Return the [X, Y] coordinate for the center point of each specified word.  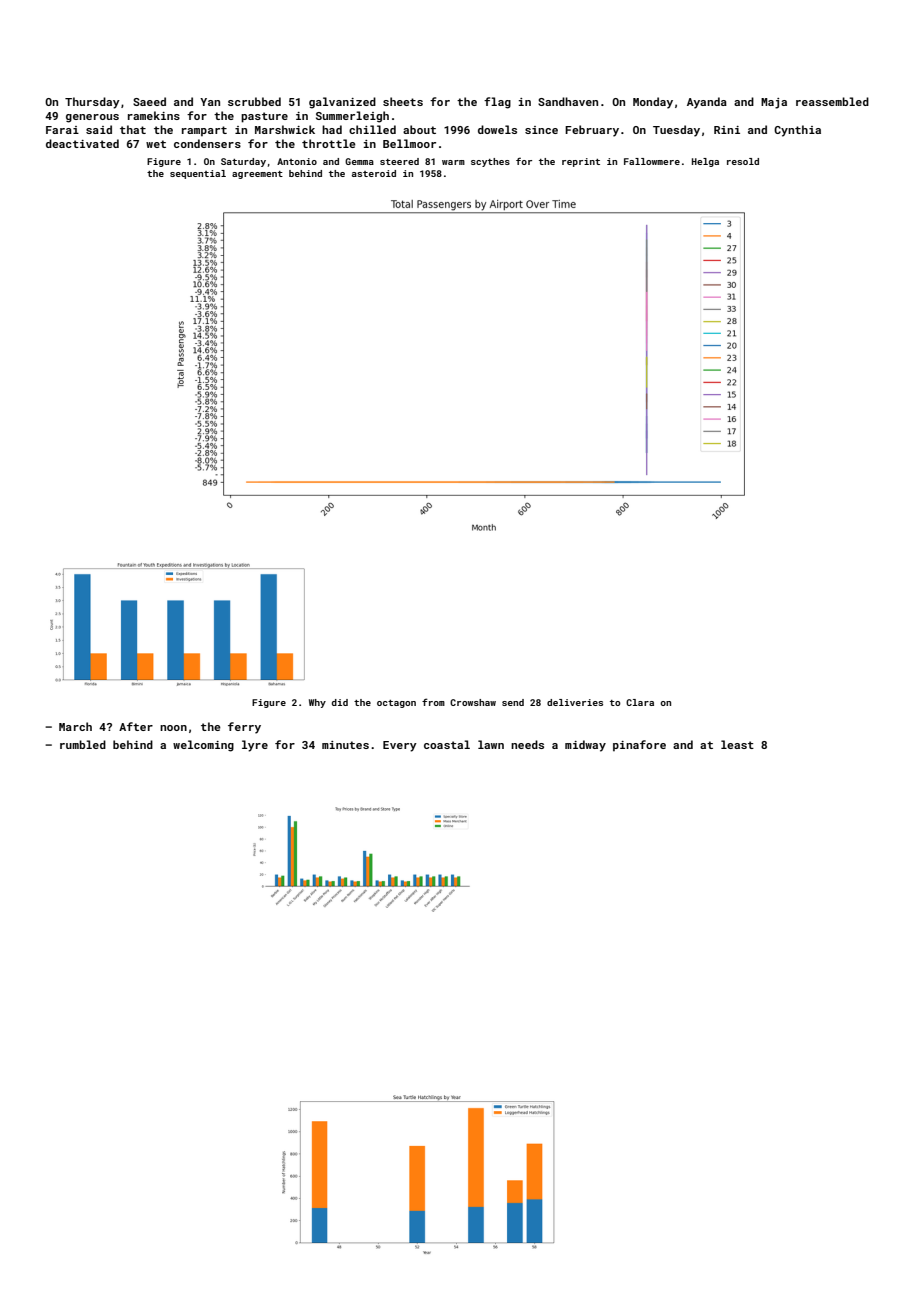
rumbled [83, 744]
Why [317, 703]
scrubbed [254, 101]
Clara [640, 702]
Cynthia [797, 131]
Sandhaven [568, 101]
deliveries [575, 702]
